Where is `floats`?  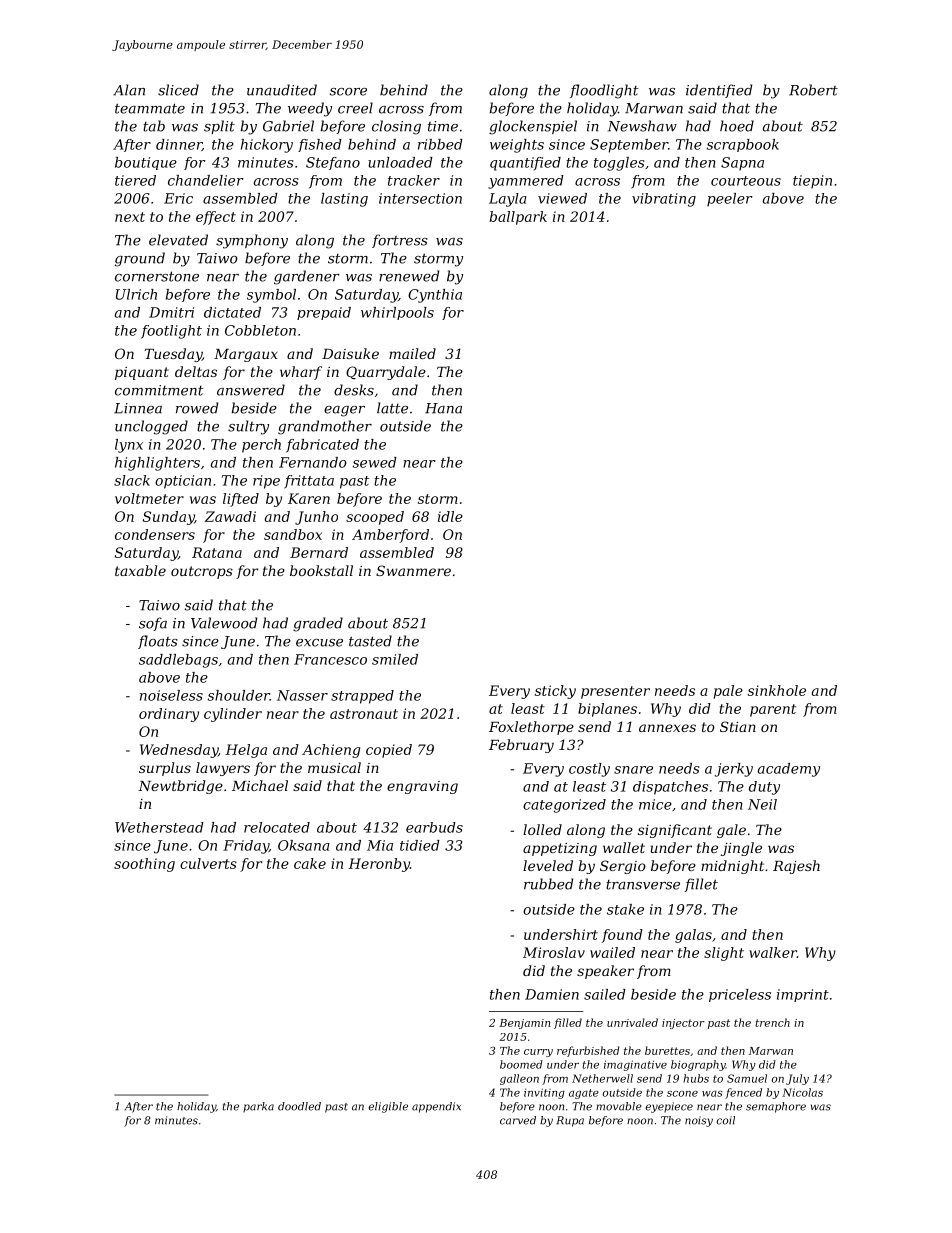
floats is located at coordinates (158, 642).
